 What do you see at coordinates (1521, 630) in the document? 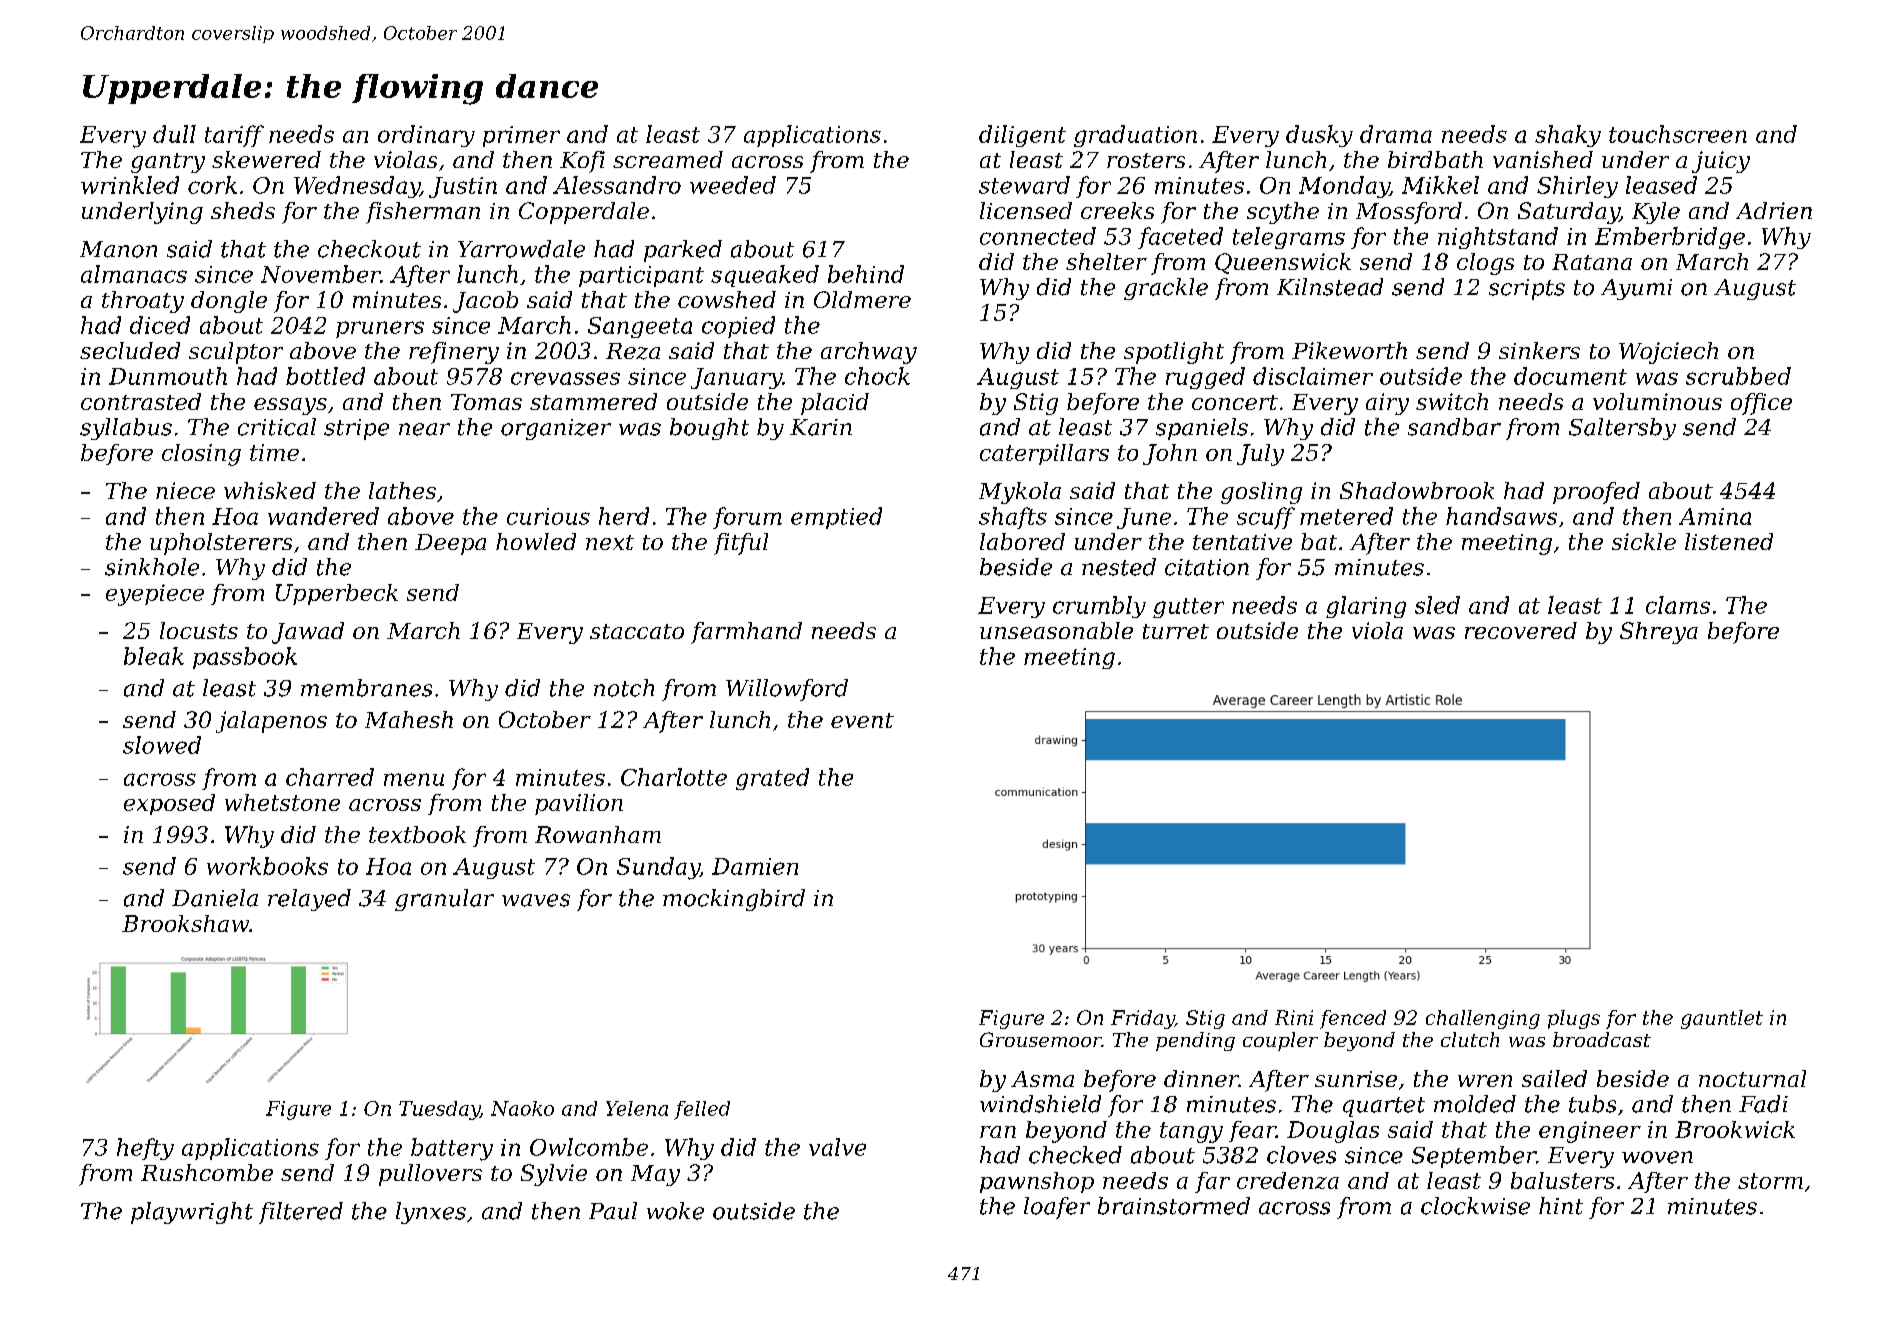
I see `recovered` at bounding box center [1521, 630].
